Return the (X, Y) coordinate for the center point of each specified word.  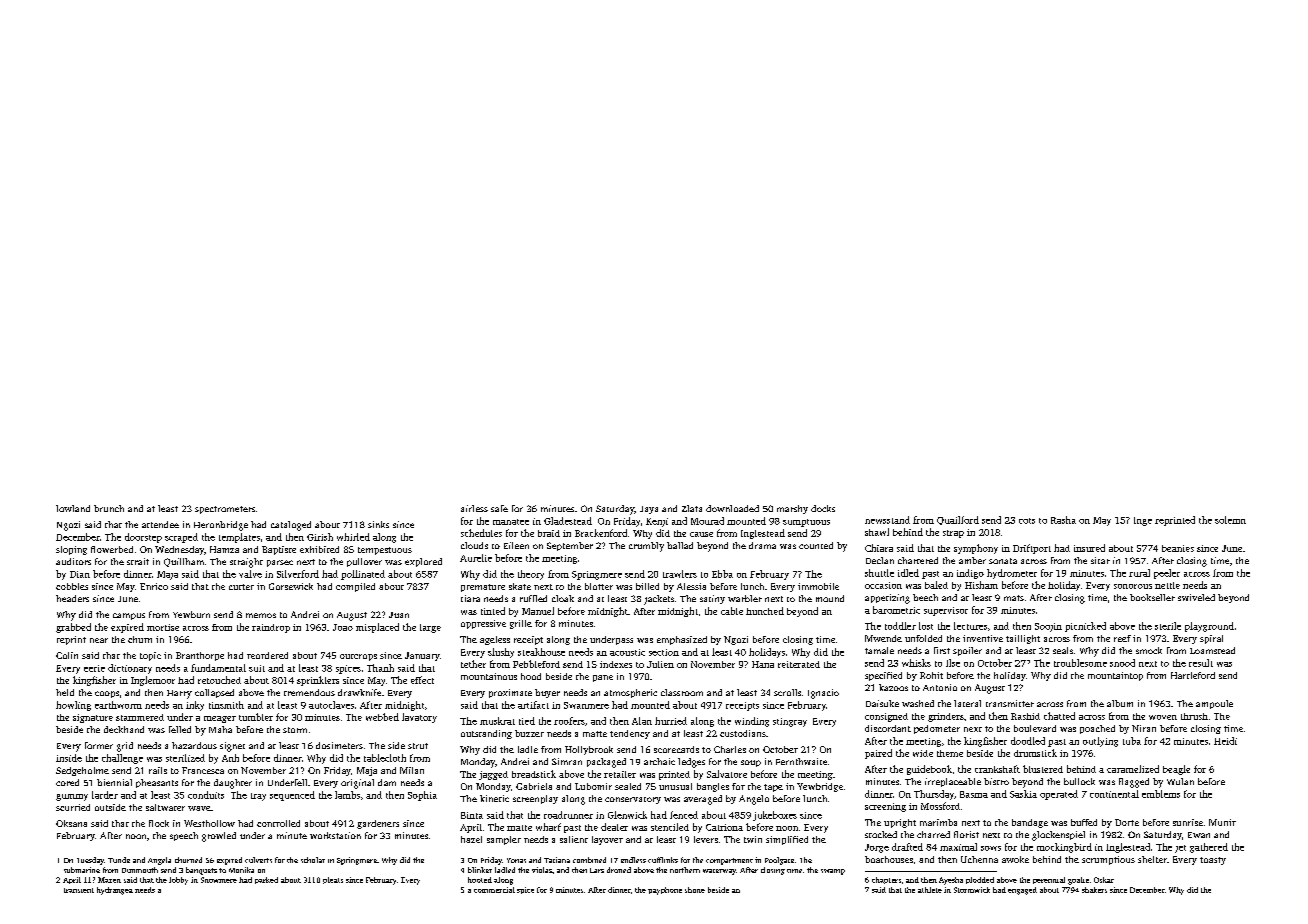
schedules (481, 533)
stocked (881, 834)
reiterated (799, 664)
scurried (73, 807)
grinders (946, 717)
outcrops (358, 657)
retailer (620, 774)
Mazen (109, 880)
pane (603, 678)
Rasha (1063, 520)
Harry (179, 694)
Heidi (1225, 741)
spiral (1211, 639)
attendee (160, 524)
